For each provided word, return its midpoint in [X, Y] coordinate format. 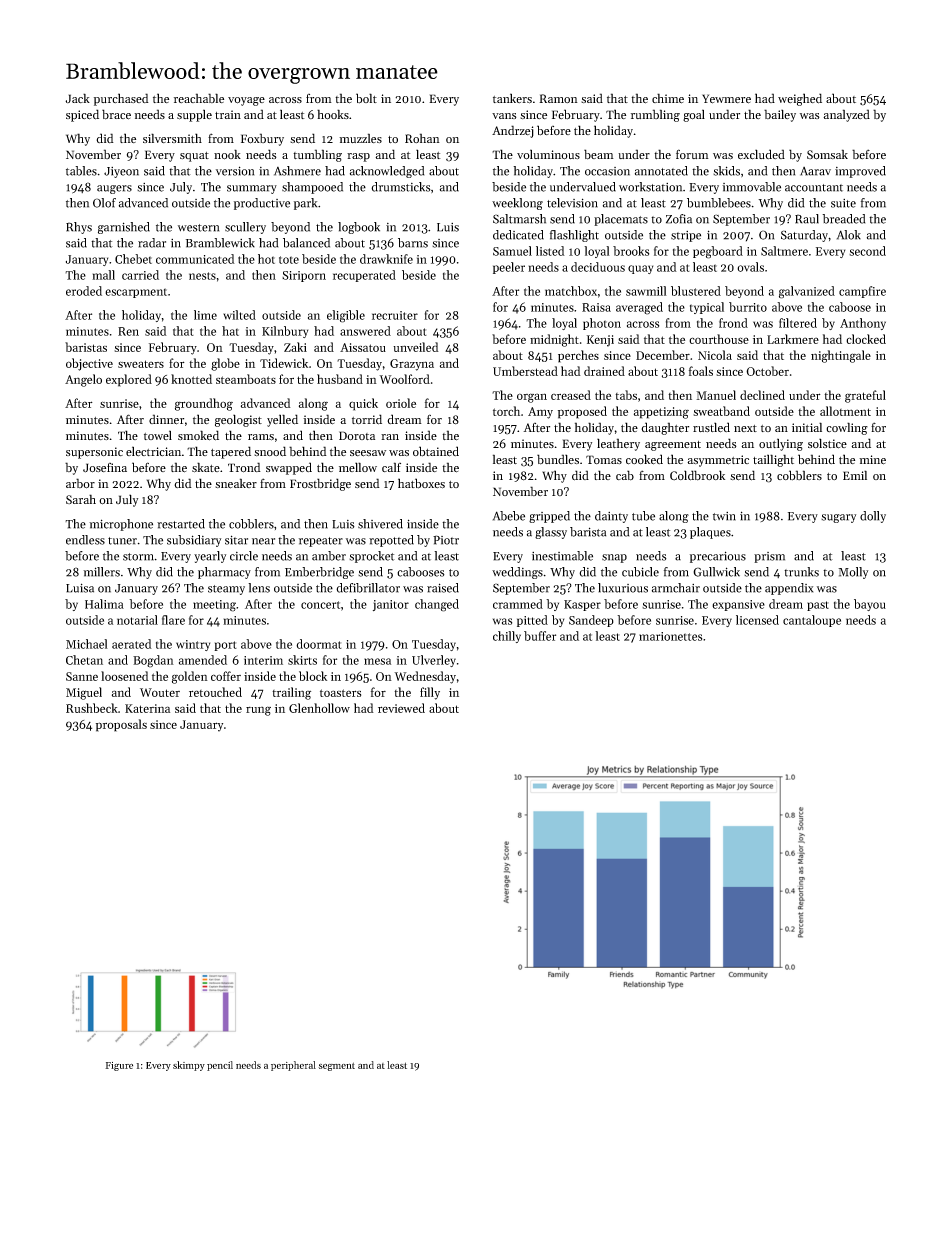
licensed [757, 620]
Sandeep [591, 621]
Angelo [83, 380]
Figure [119, 1066]
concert [320, 605]
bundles [558, 459]
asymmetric [718, 461]
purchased [121, 99]
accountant [814, 188]
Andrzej [513, 131]
